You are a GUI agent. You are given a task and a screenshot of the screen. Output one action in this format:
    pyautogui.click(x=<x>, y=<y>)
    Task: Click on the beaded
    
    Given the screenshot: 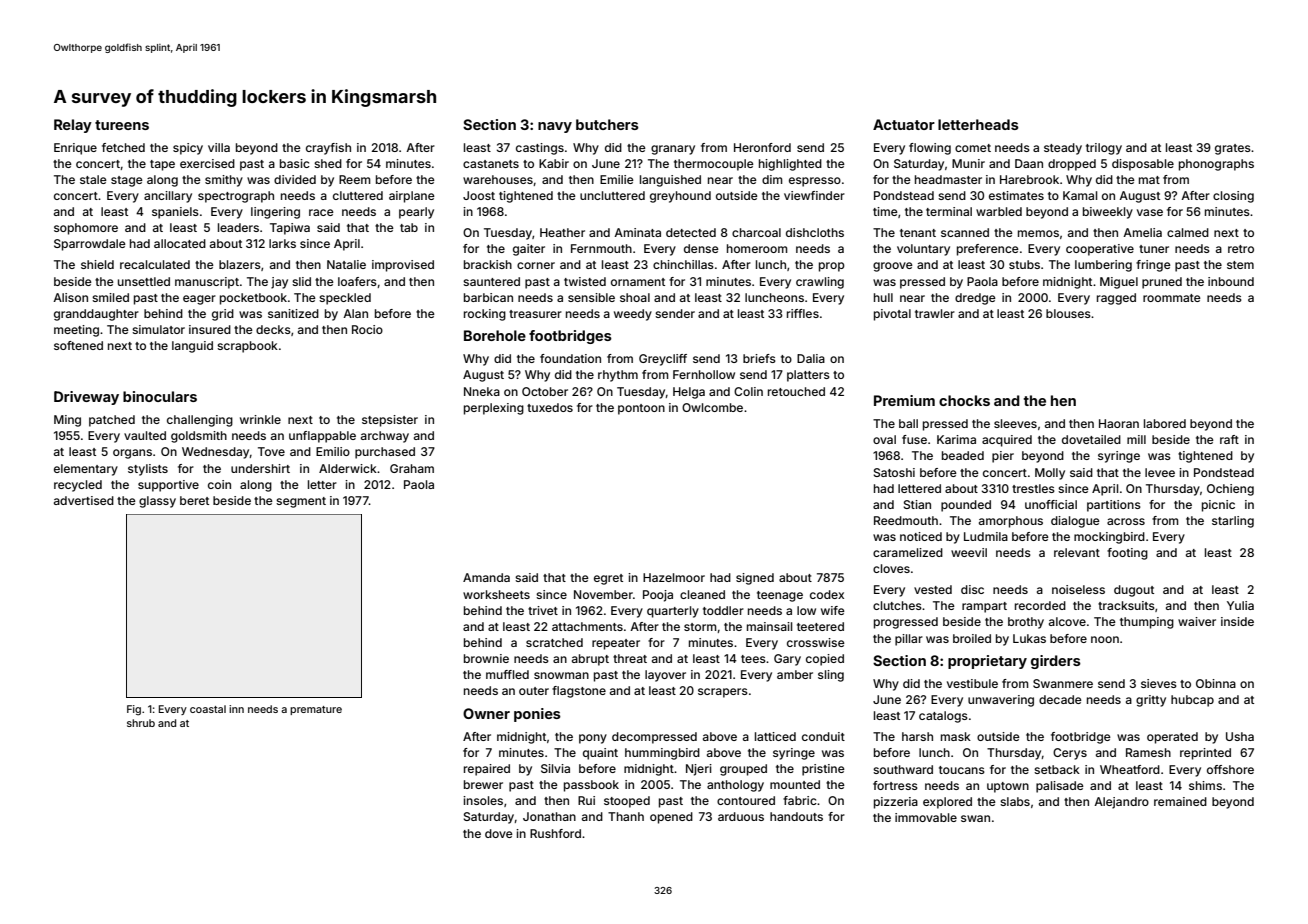 What is the action you would take?
    pyautogui.click(x=963, y=455)
